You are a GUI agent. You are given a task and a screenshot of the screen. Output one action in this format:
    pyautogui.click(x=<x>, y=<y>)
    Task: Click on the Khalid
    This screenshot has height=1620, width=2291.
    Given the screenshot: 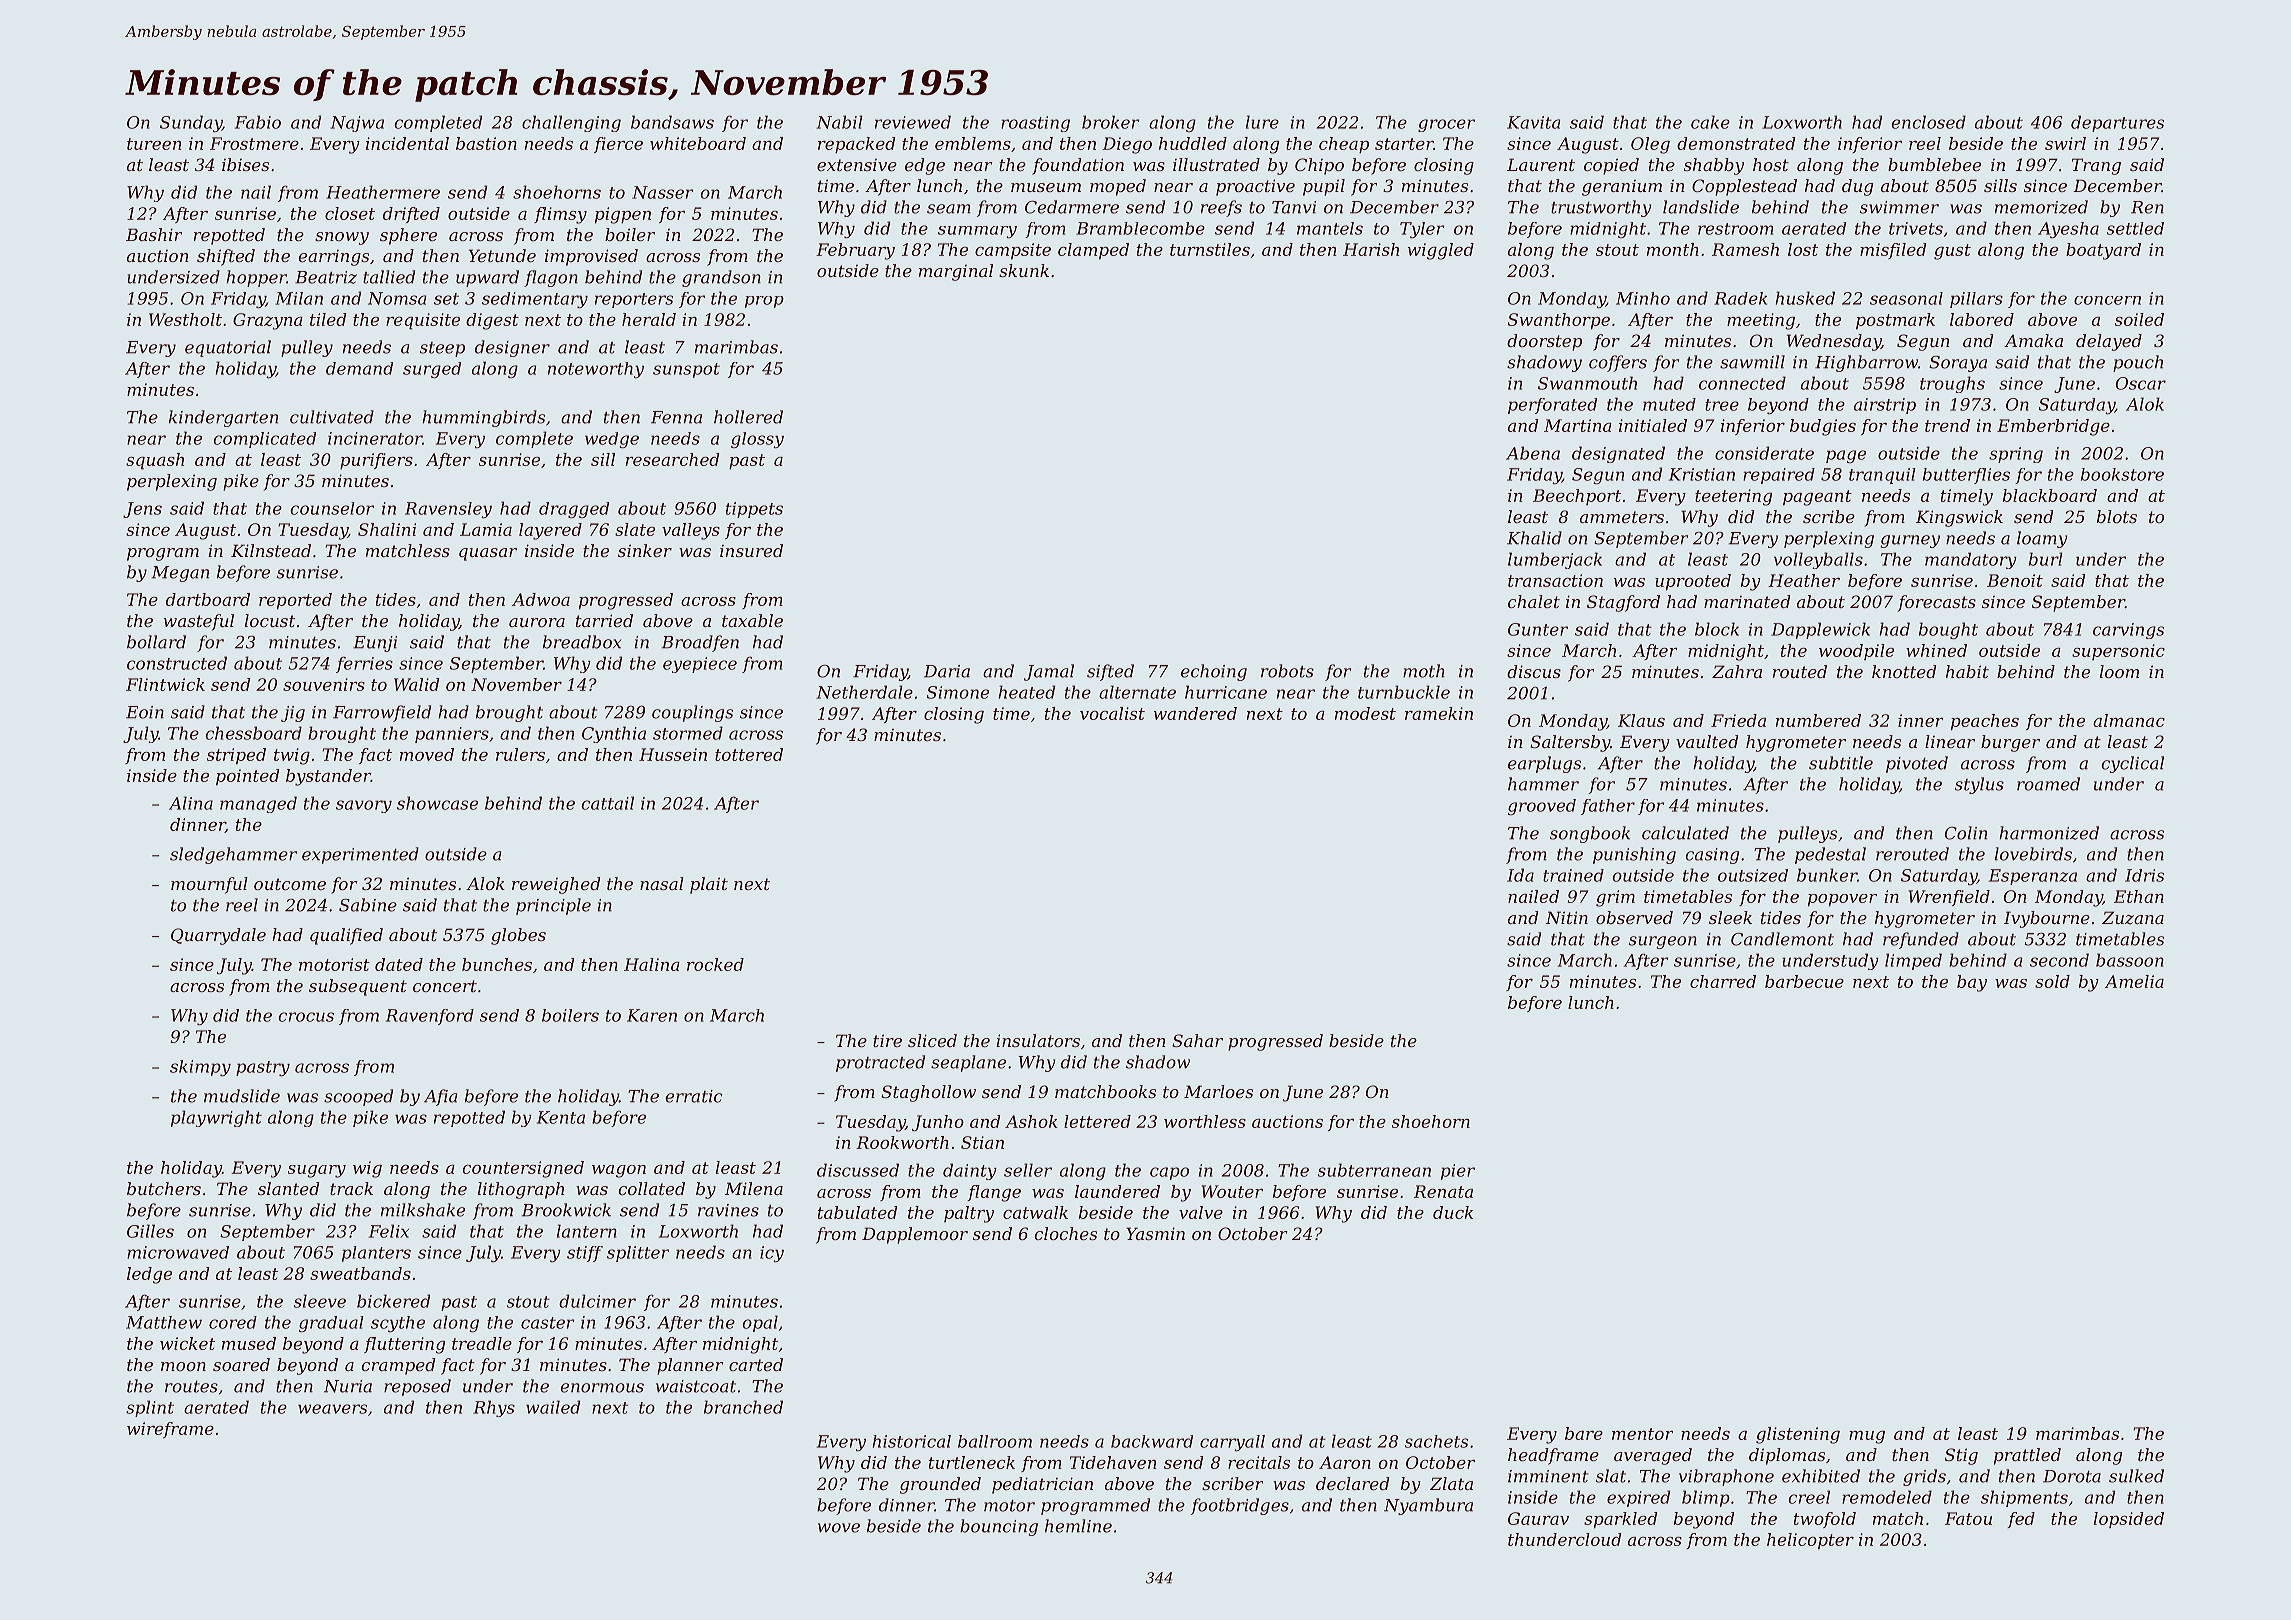 What is the action you would take?
    pyautogui.click(x=1534, y=538)
